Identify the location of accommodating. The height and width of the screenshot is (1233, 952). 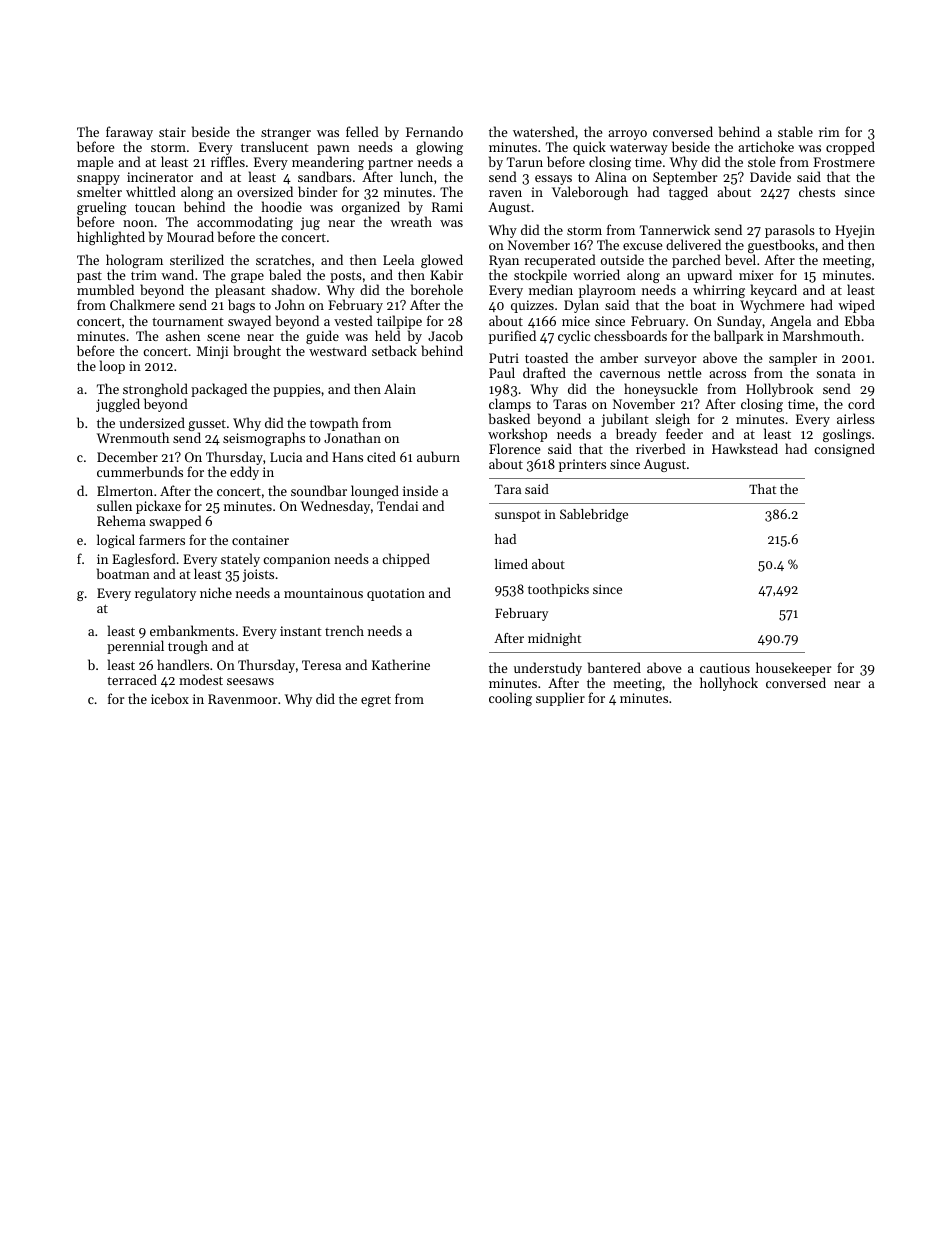
(245, 224).
